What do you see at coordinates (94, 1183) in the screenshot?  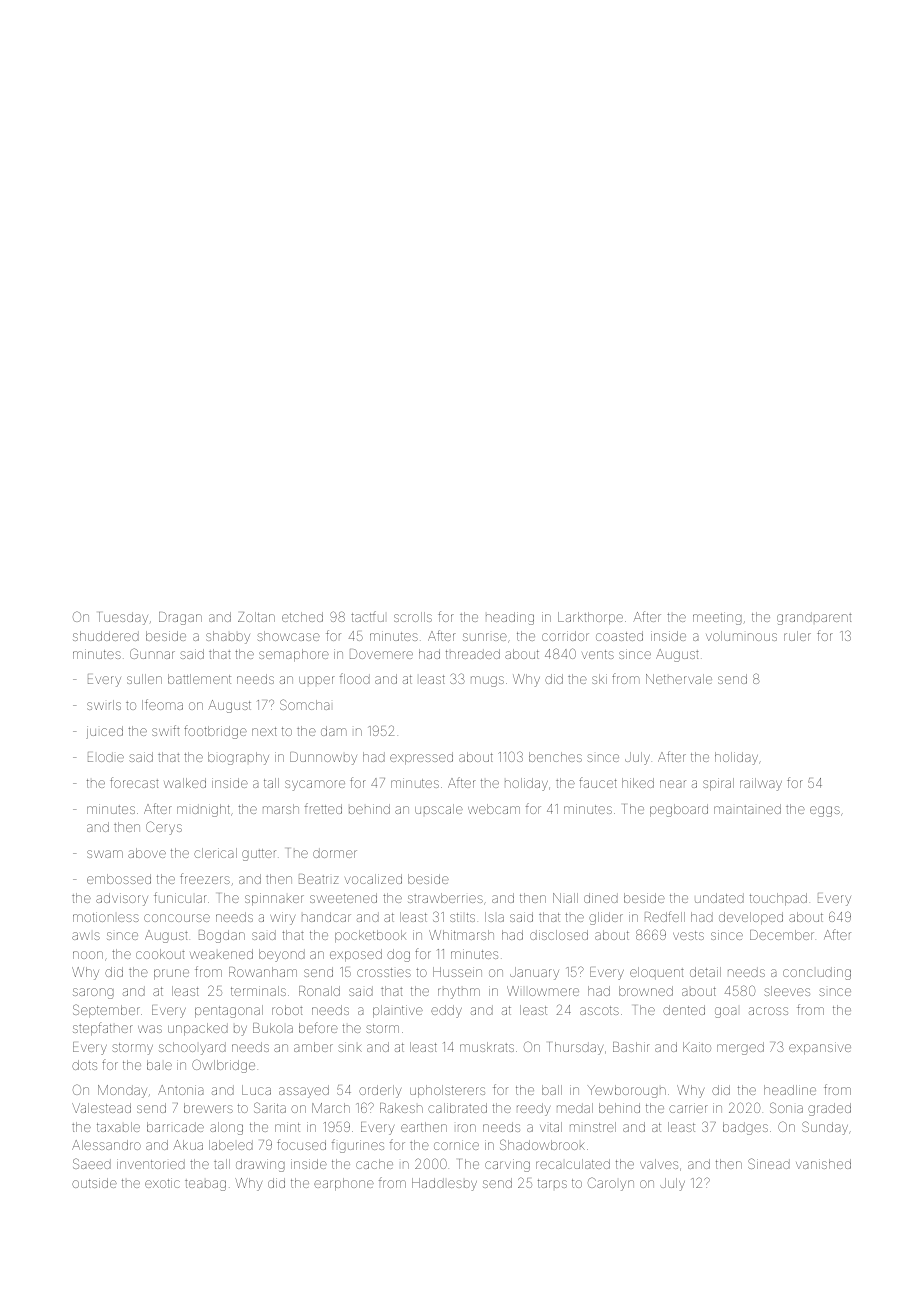 I see `outside` at bounding box center [94, 1183].
